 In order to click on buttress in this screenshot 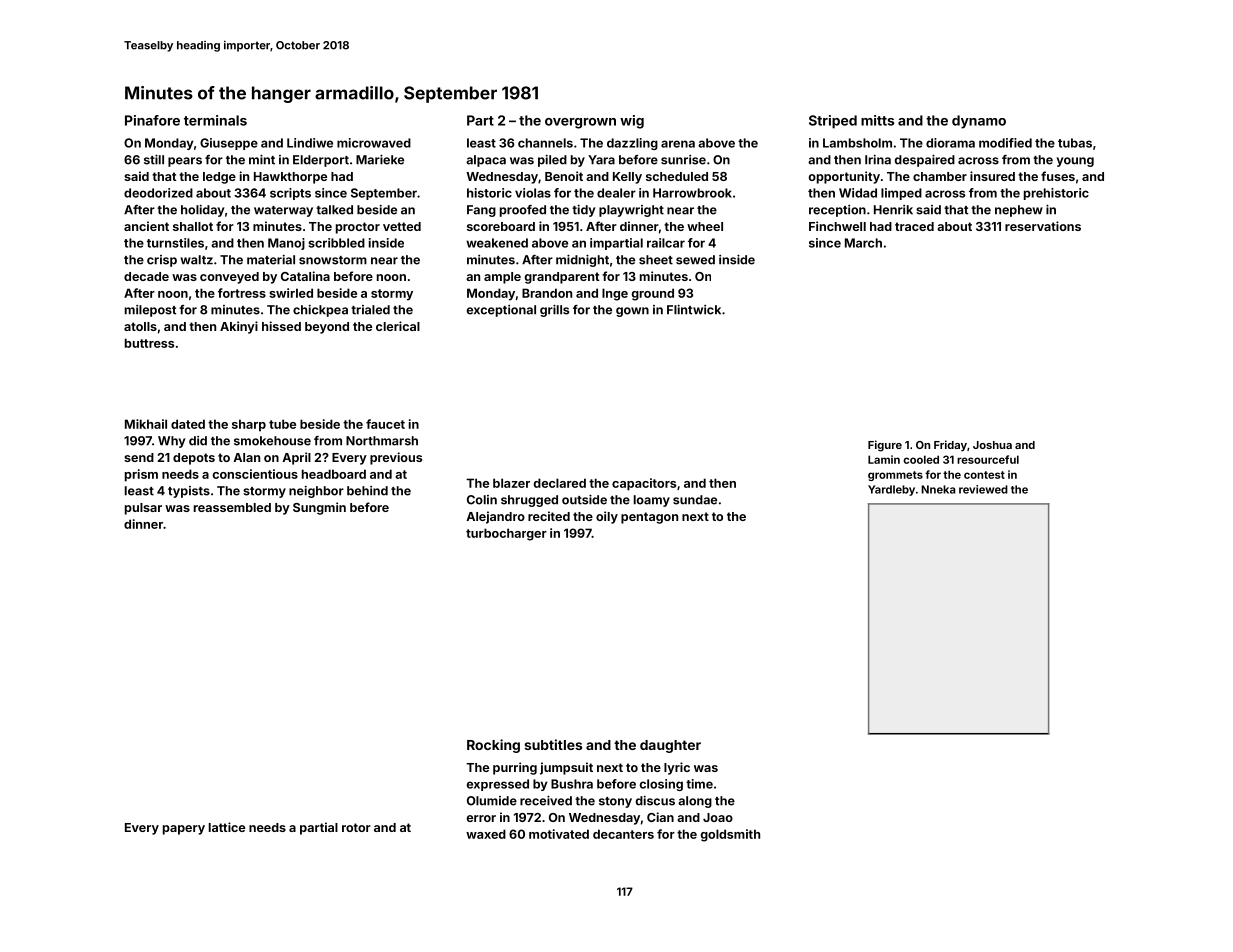, I will do `click(149, 343)`.
